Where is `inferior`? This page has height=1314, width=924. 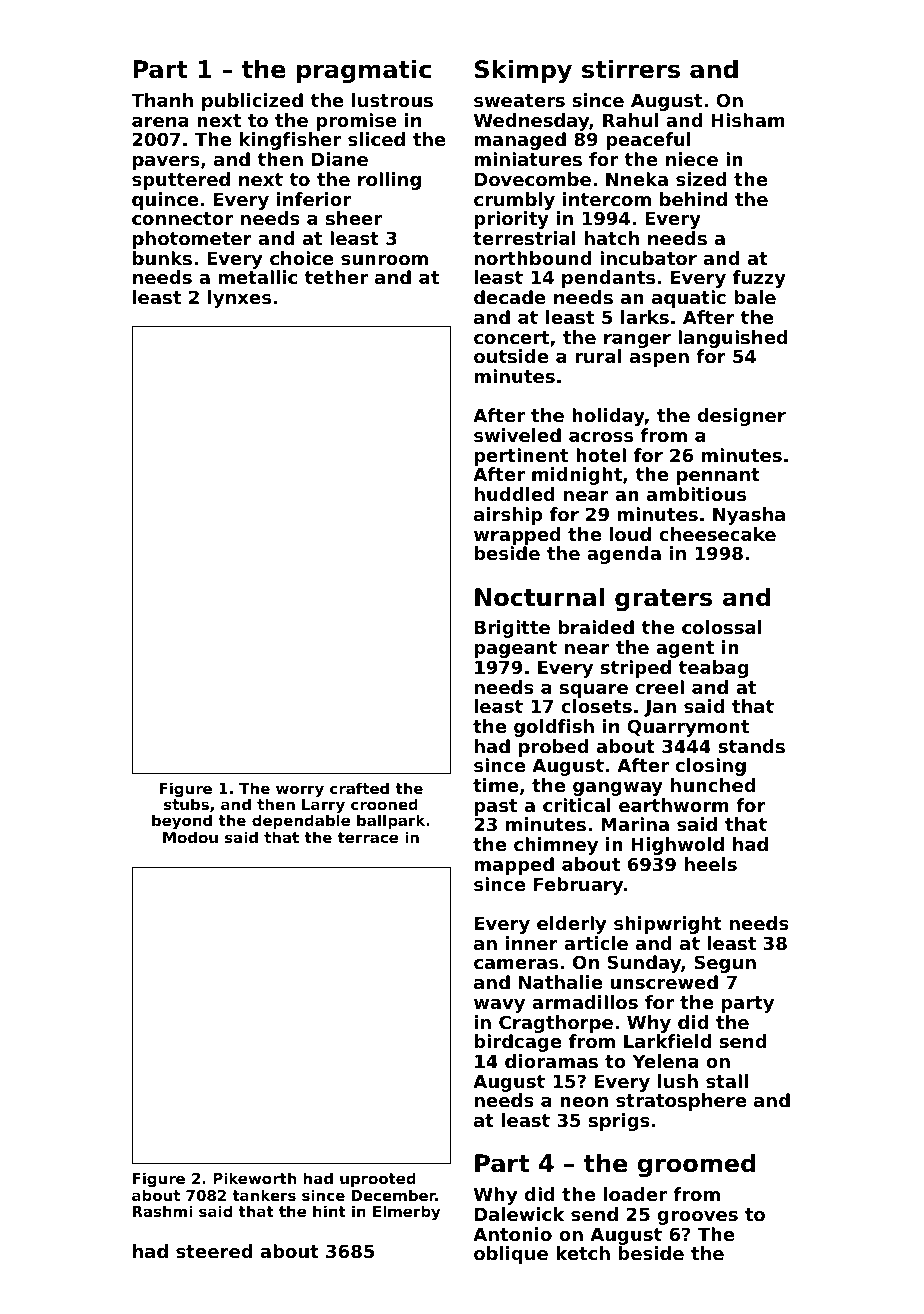 inferior is located at coordinates (314, 199).
